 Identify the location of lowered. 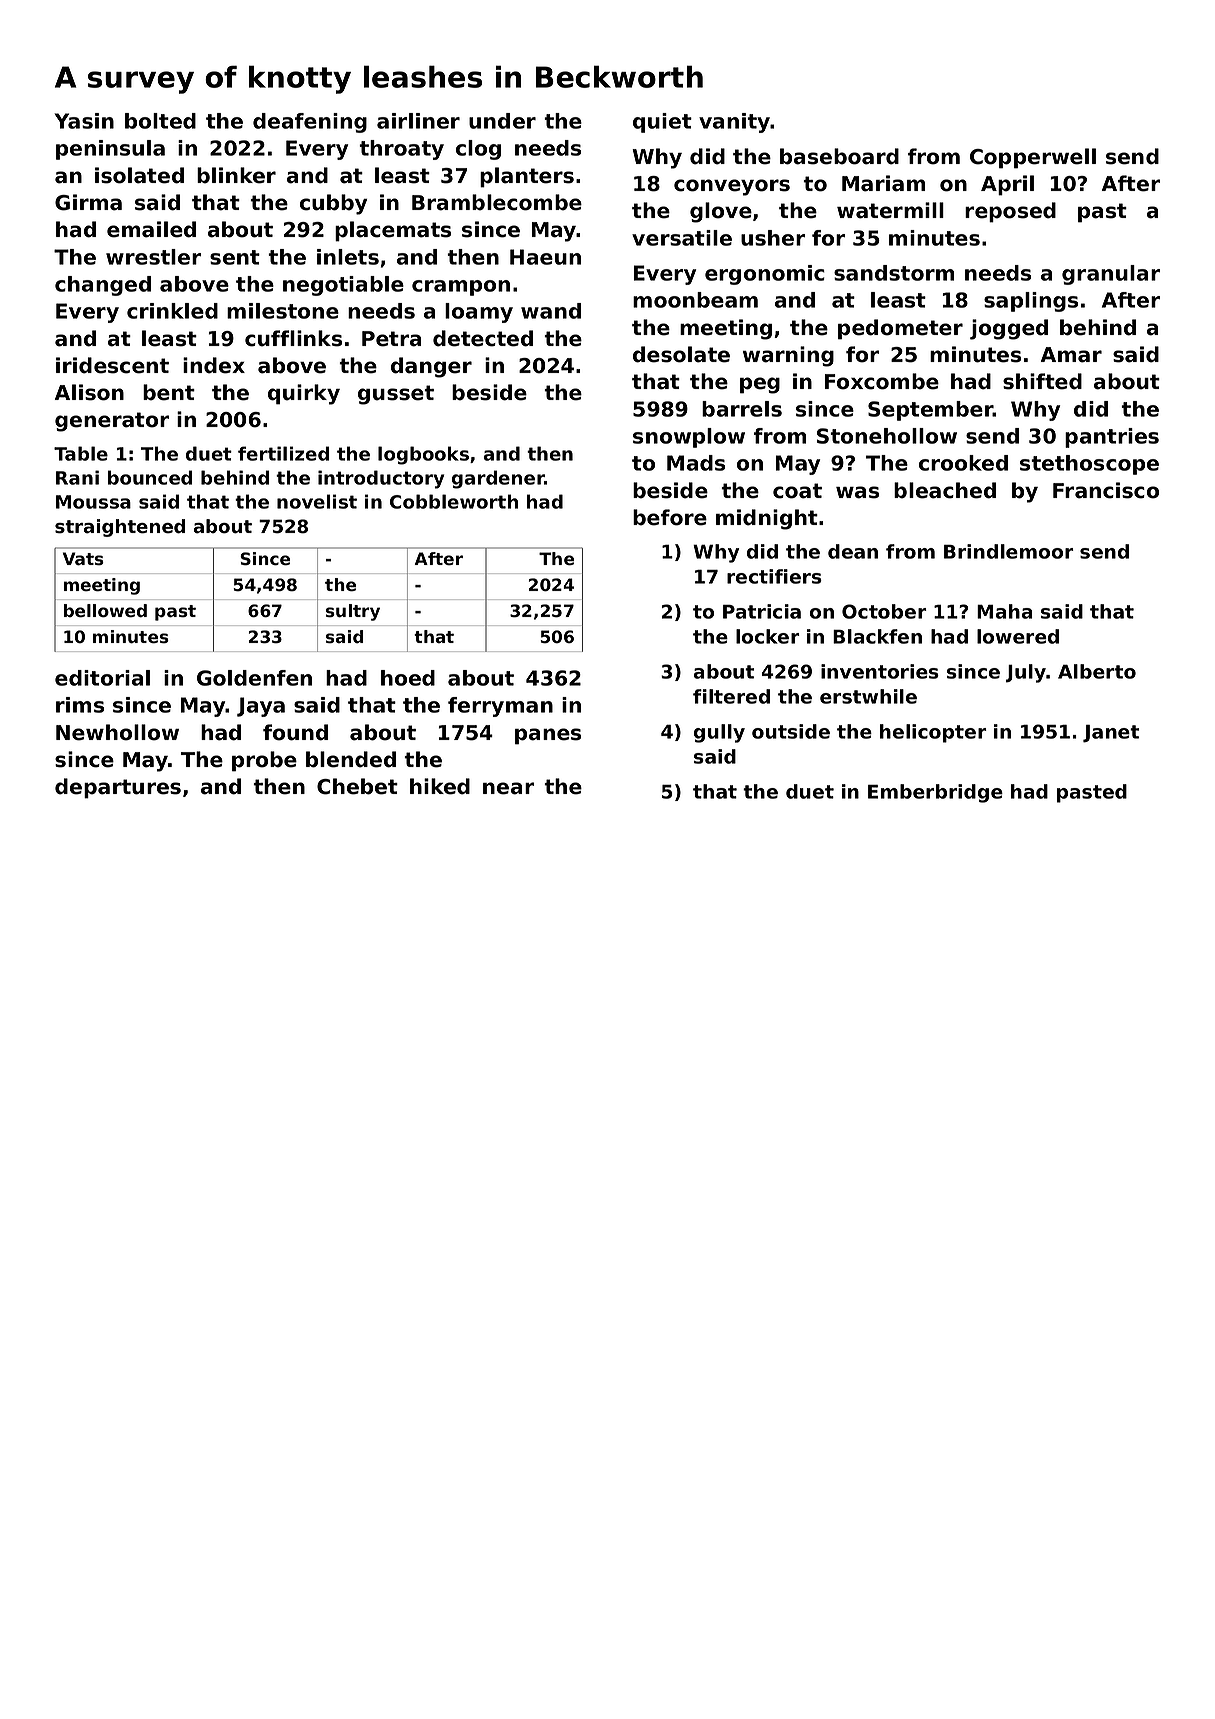
(1018, 636).
